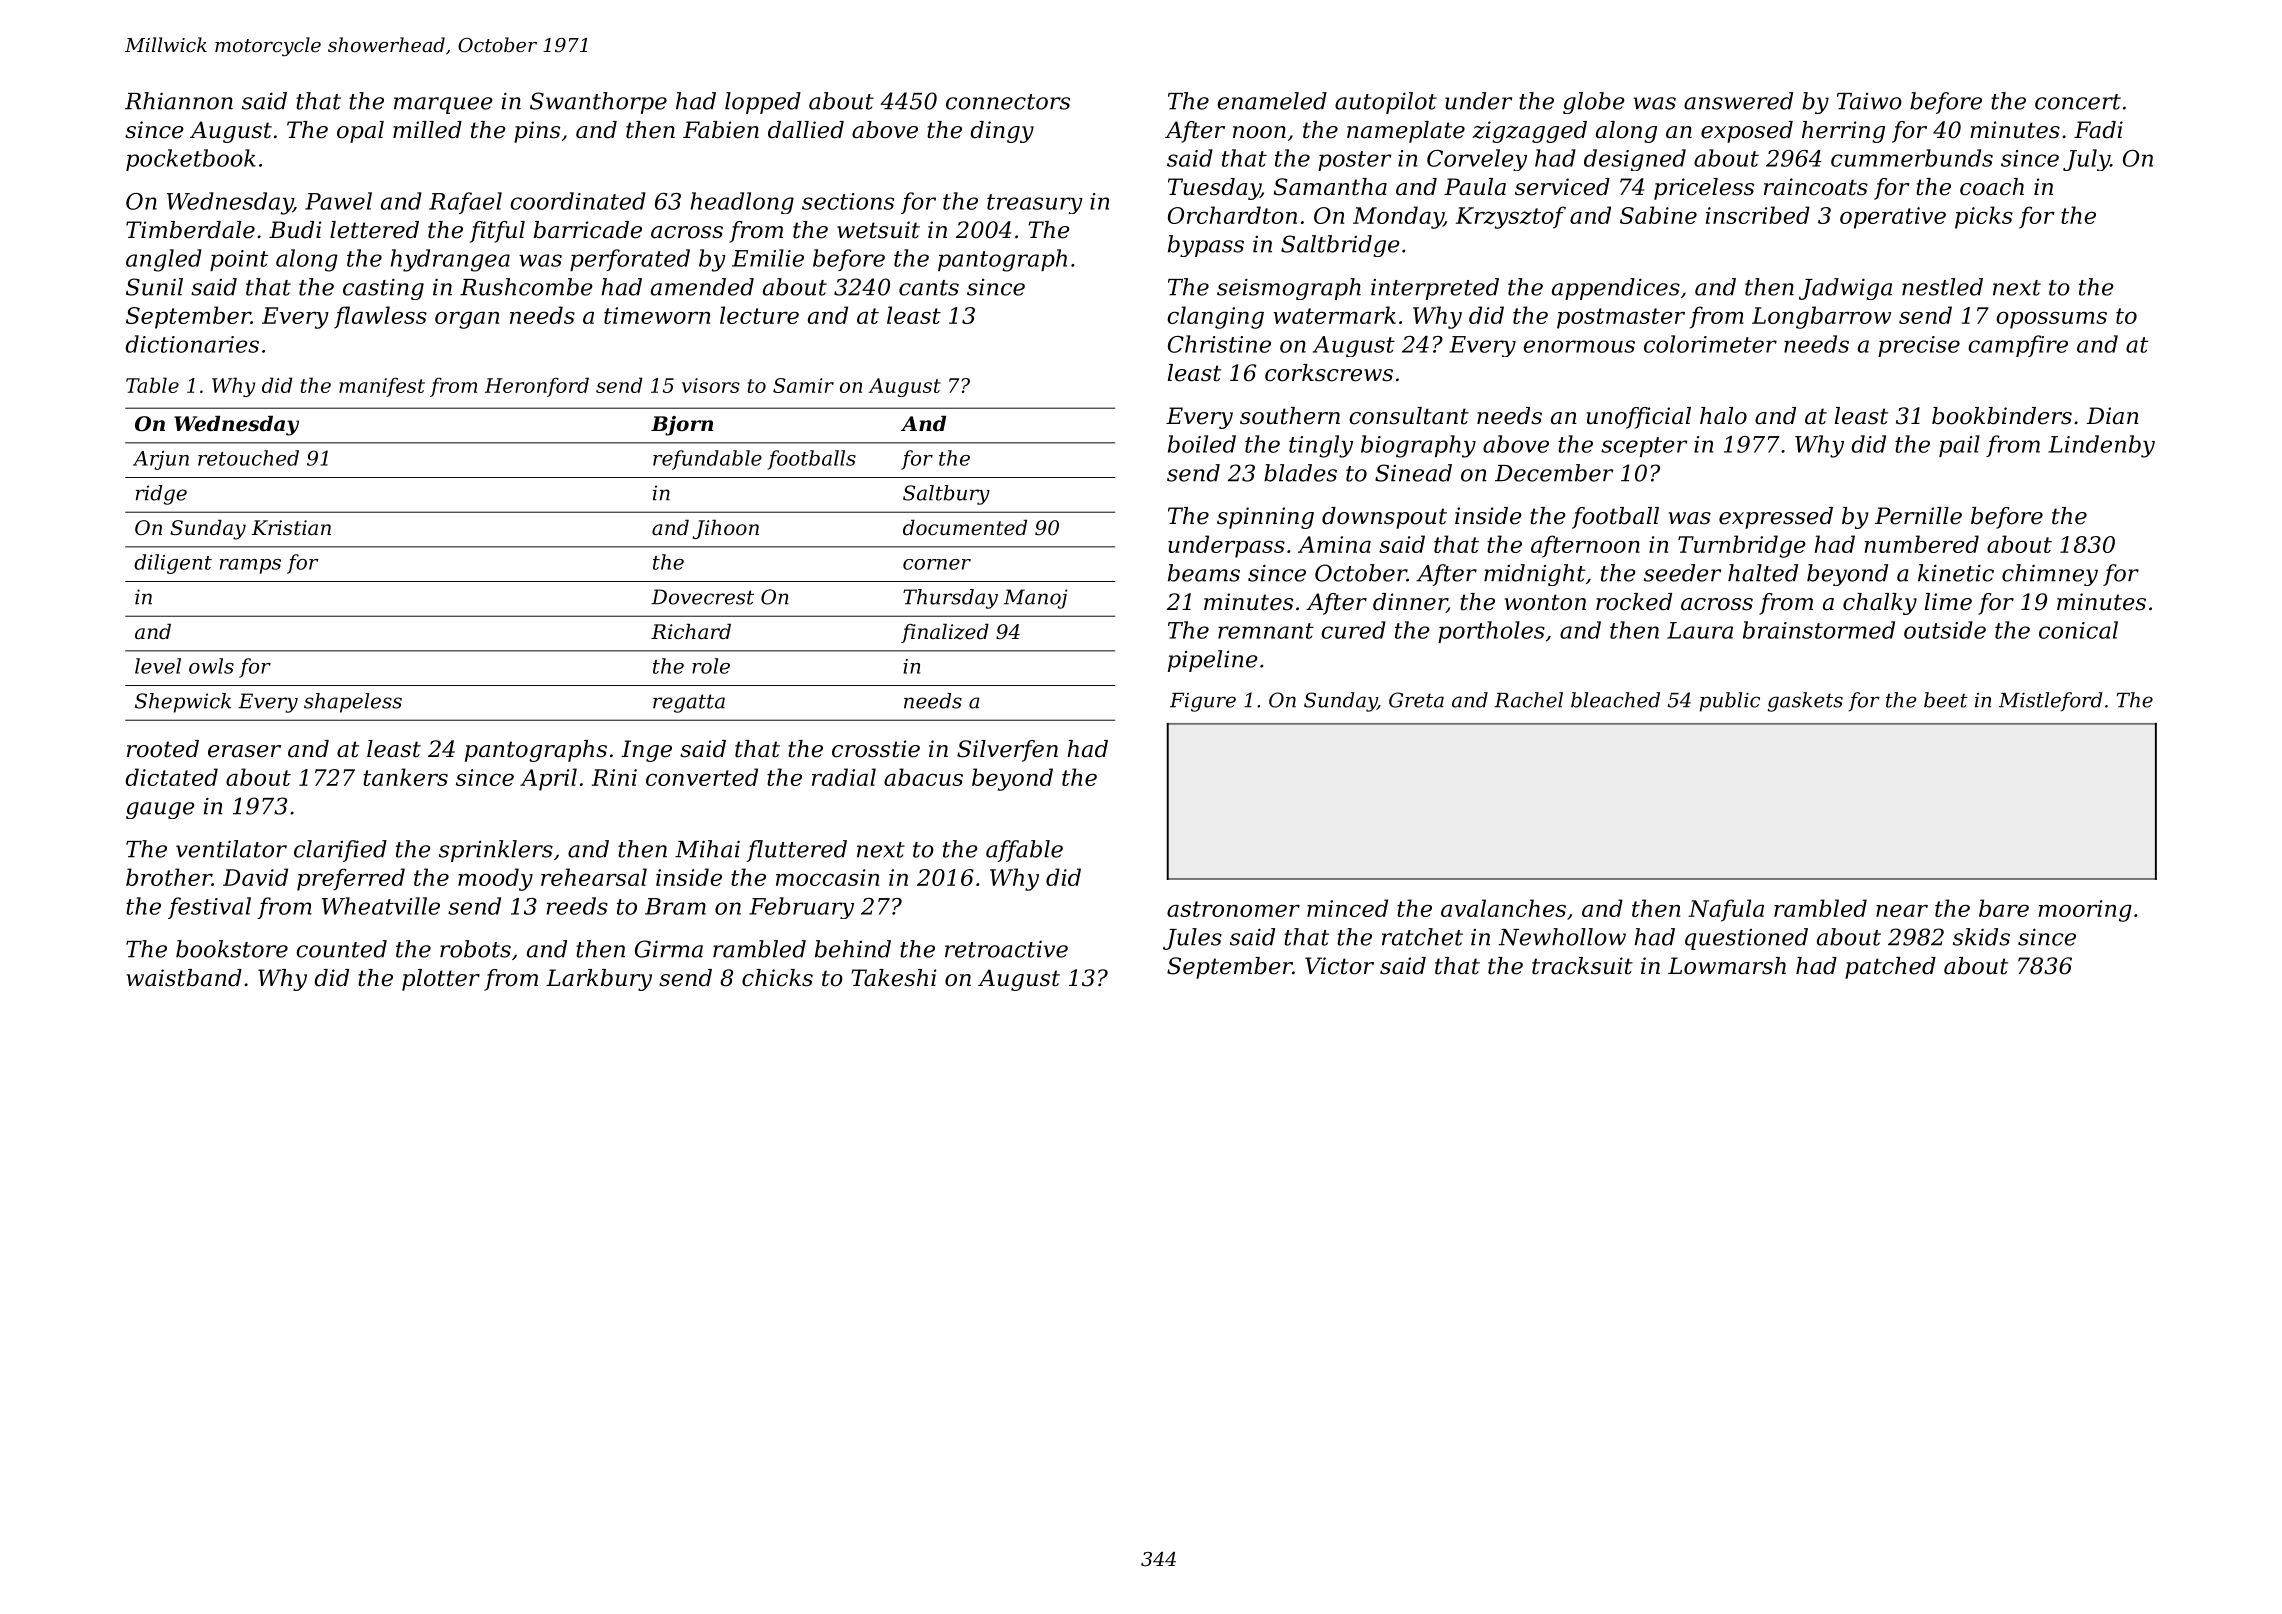 The image size is (2282, 1614). Describe the element at coordinates (1406, 132) in the document. I see `nameplate` at that location.
